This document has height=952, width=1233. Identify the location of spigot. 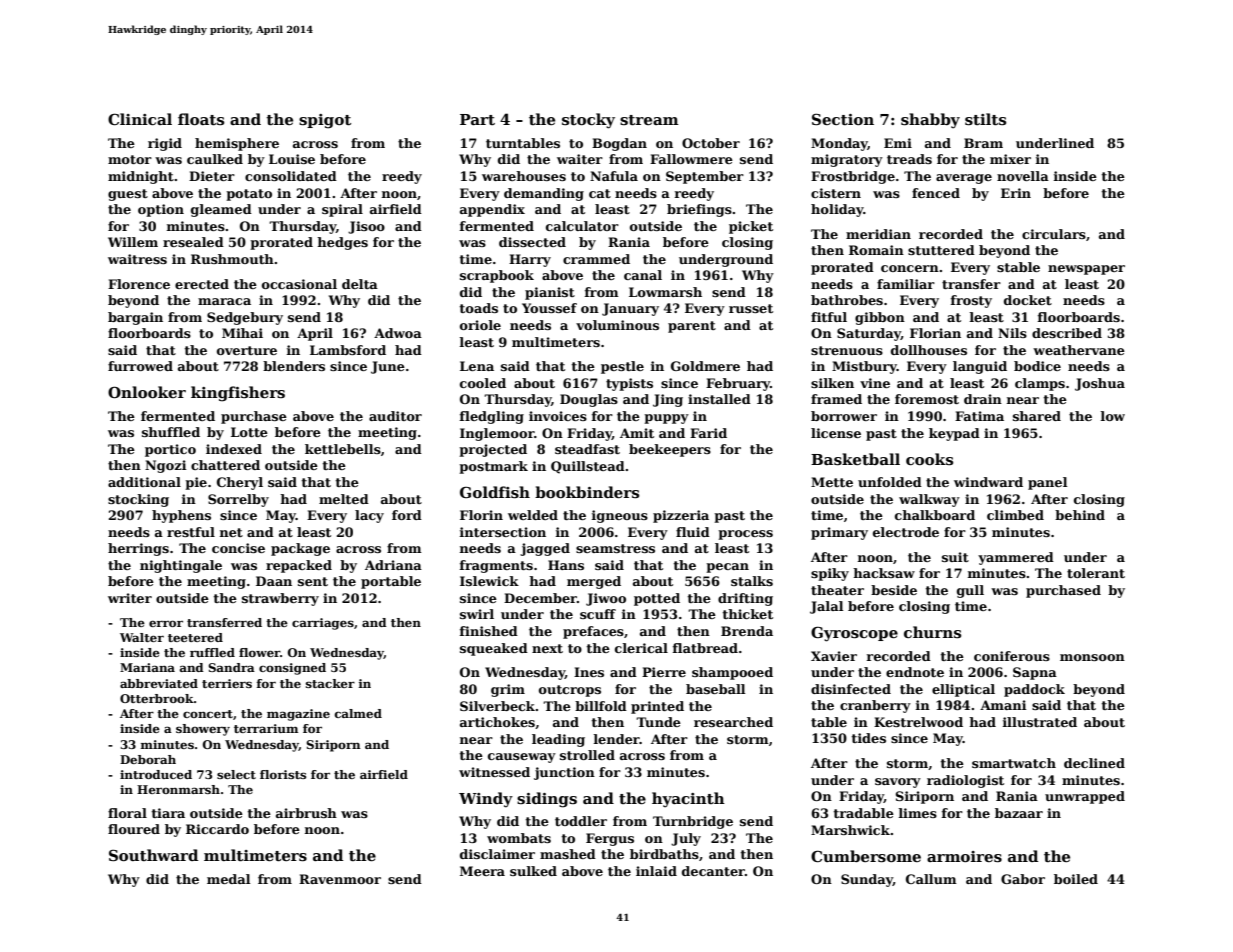
(325, 121).
